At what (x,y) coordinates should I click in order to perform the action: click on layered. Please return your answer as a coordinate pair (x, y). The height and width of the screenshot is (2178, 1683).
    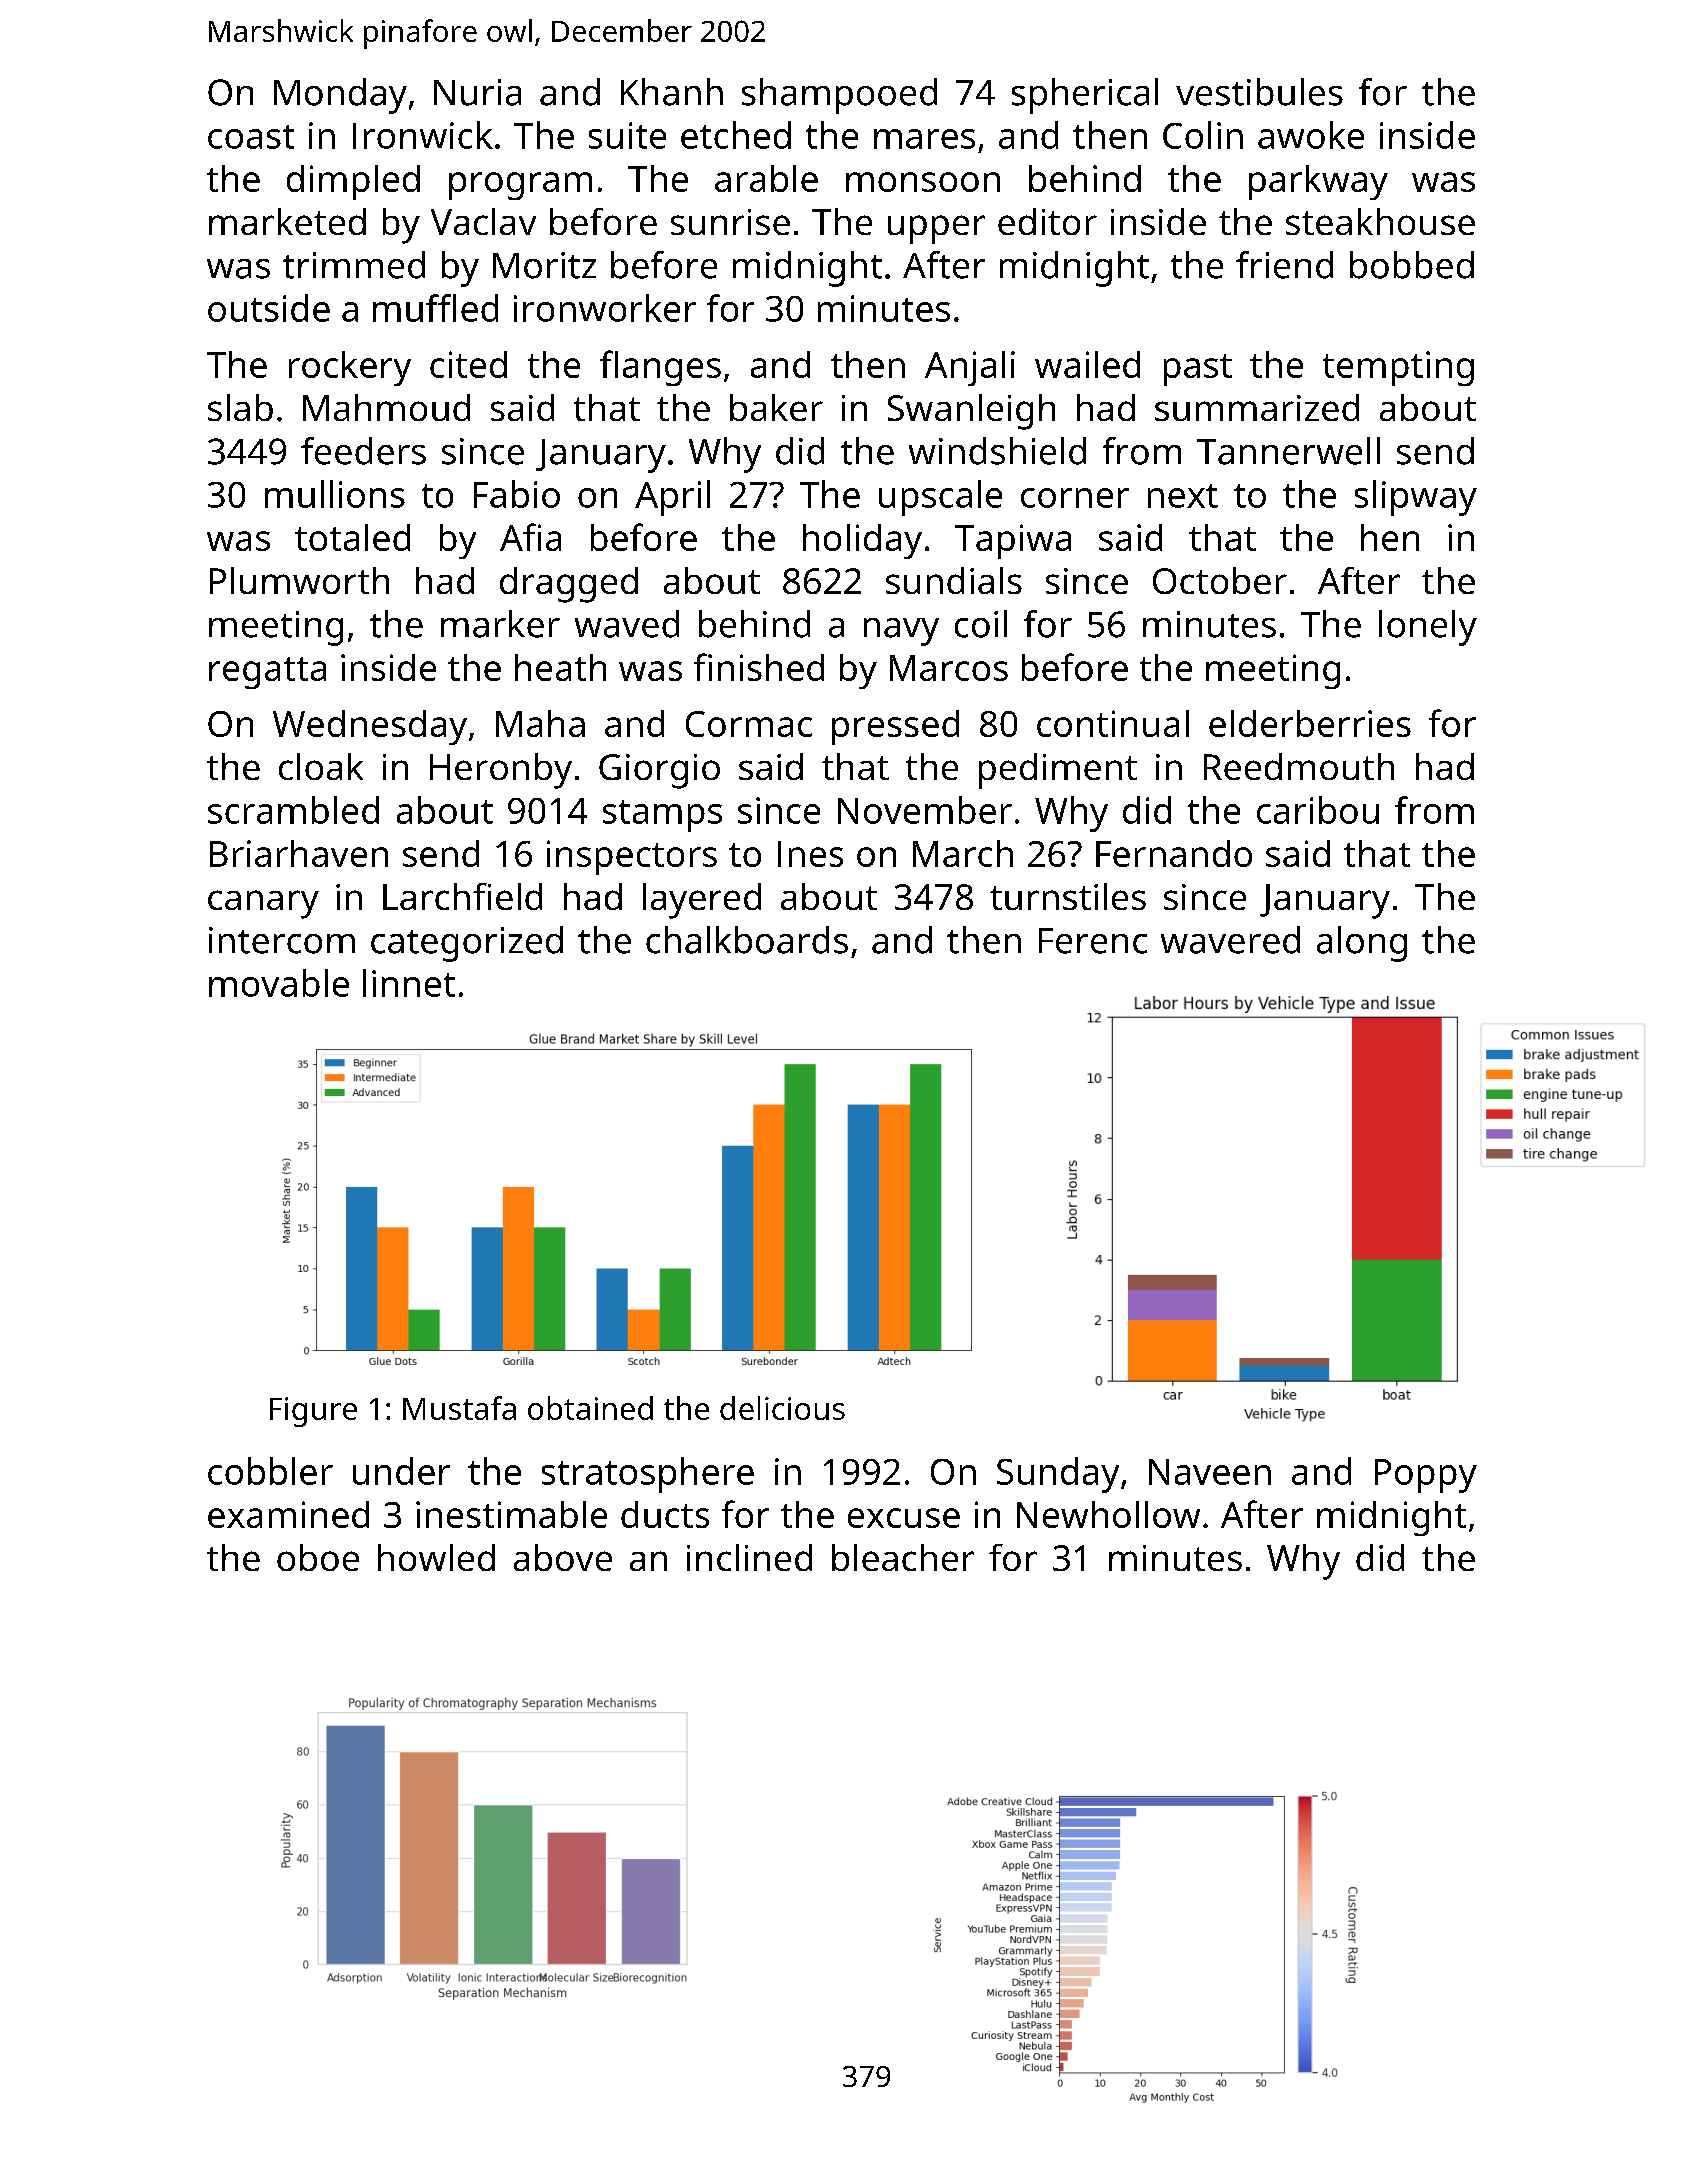
    Looking at the image, I should click on (702, 901).
